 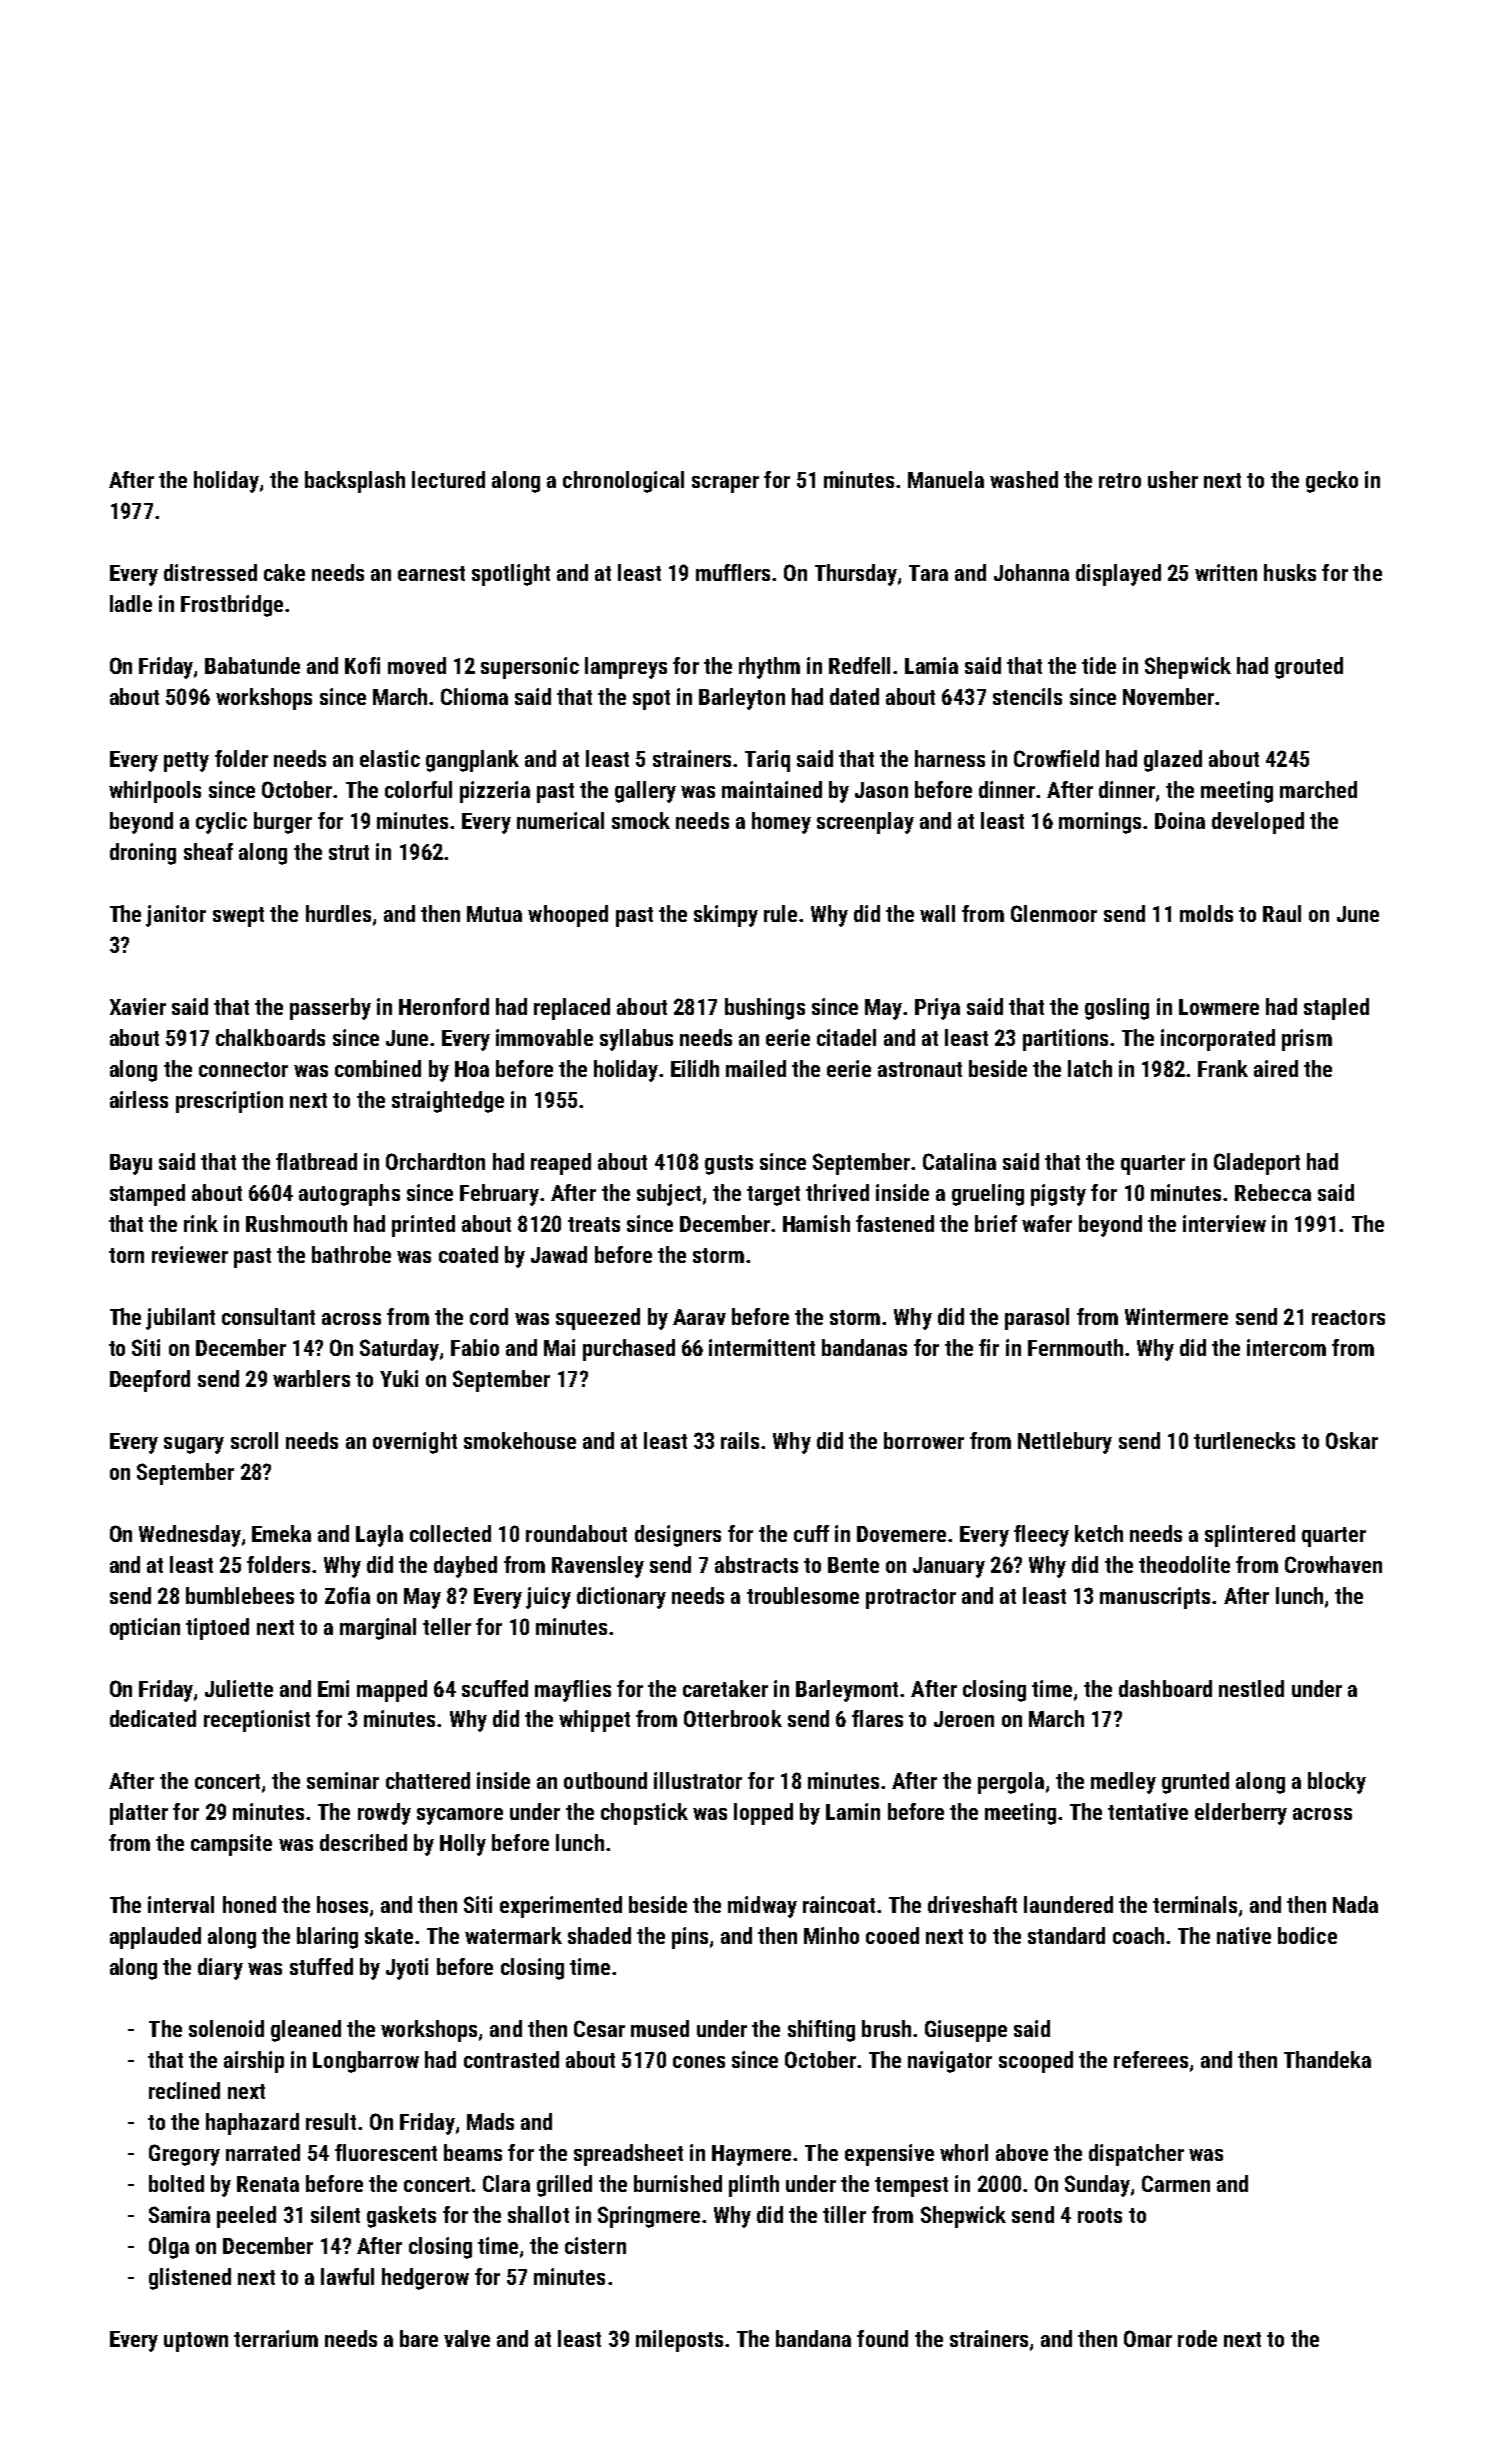 What do you see at coordinates (644, 1814) in the screenshot?
I see `chopstick` at bounding box center [644, 1814].
